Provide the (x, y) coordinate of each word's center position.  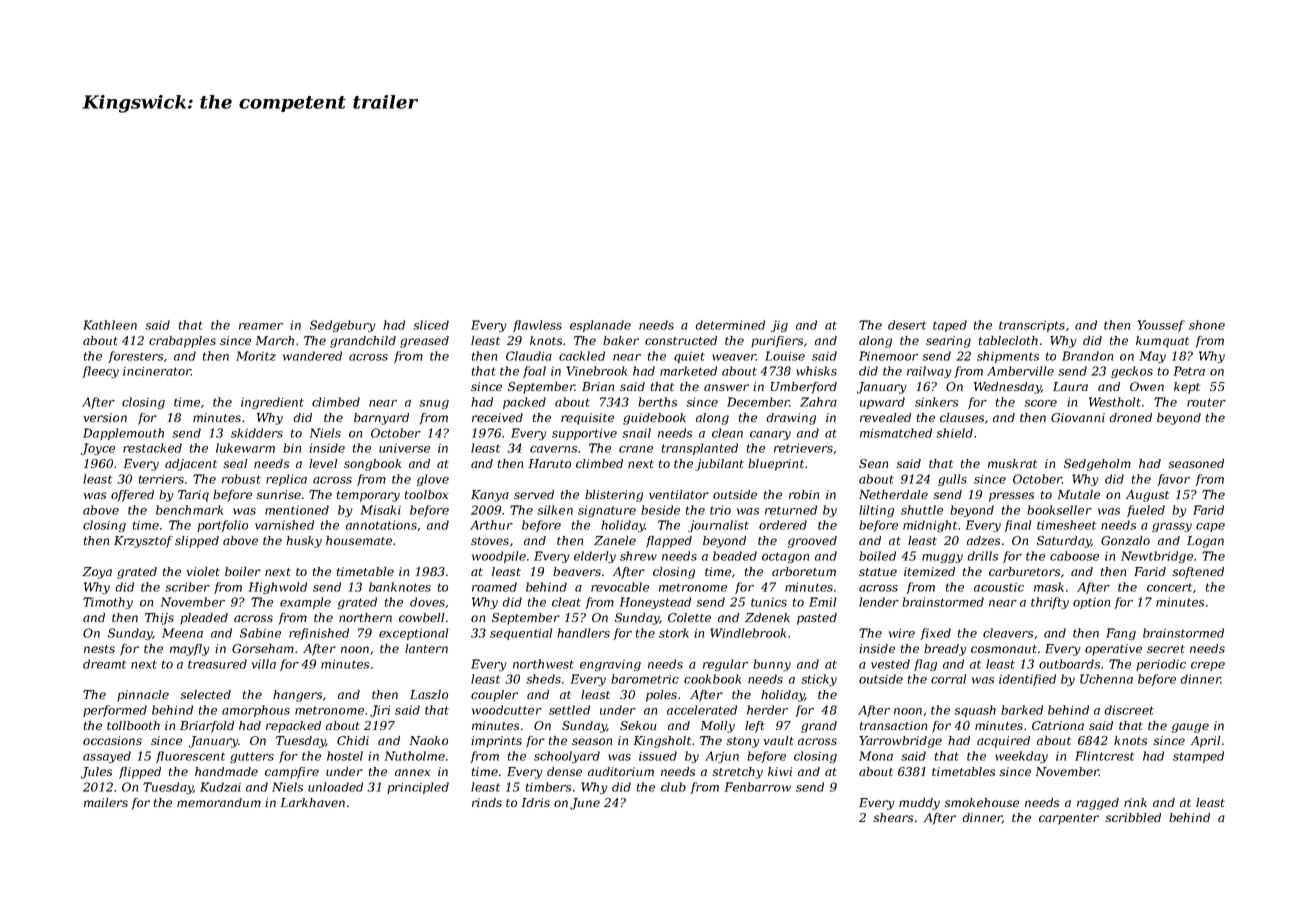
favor (1173, 480)
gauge (1190, 728)
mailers (106, 802)
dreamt (104, 664)
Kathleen (110, 325)
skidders (257, 433)
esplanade (600, 326)
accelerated (702, 710)
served (534, 494)
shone (1207, 325)
